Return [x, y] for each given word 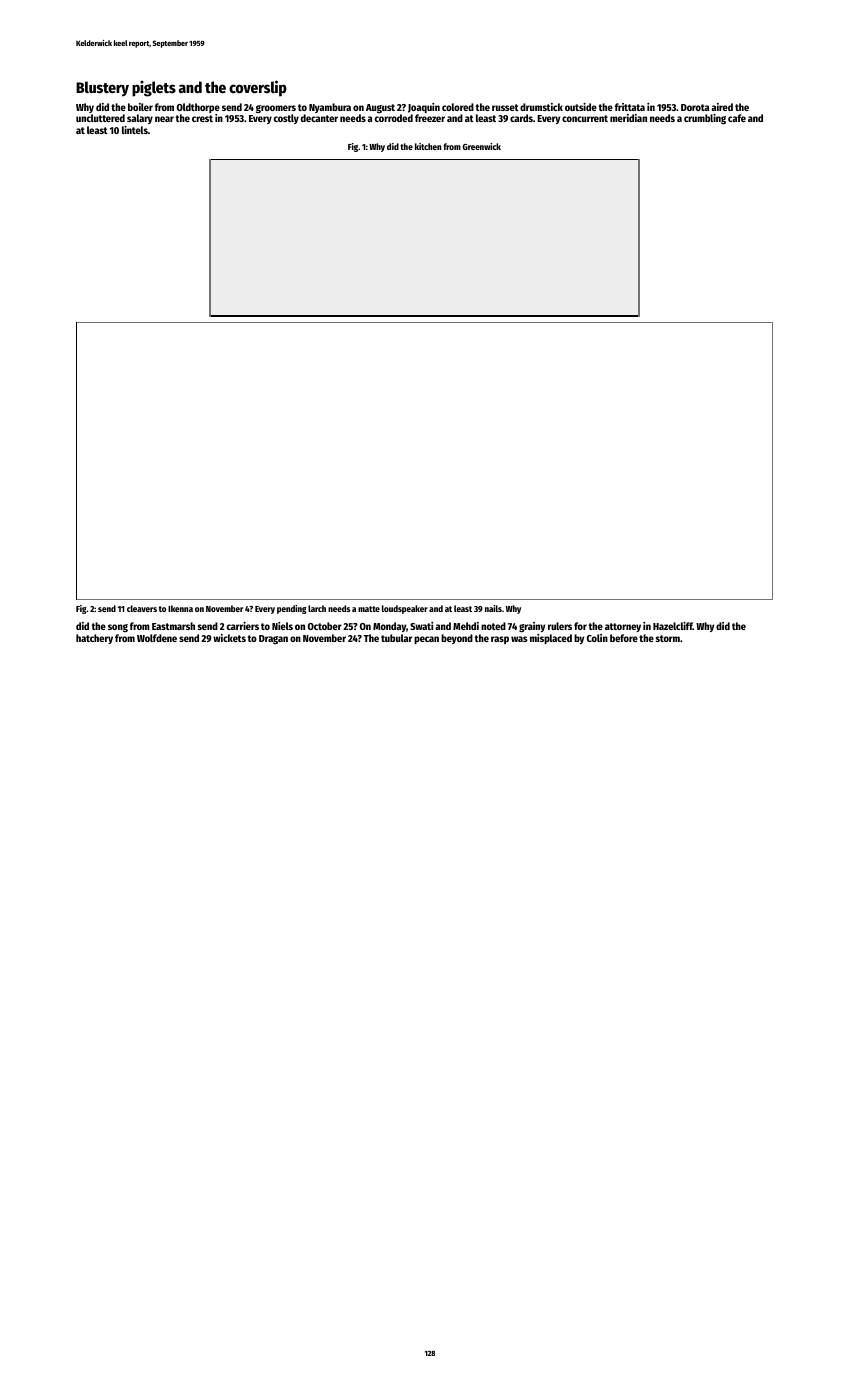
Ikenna [180, 608]
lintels [135, 130]
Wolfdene [157, 638]
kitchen [428, 146]
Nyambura [330, 108]
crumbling [705, 119]
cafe [737, 118]
